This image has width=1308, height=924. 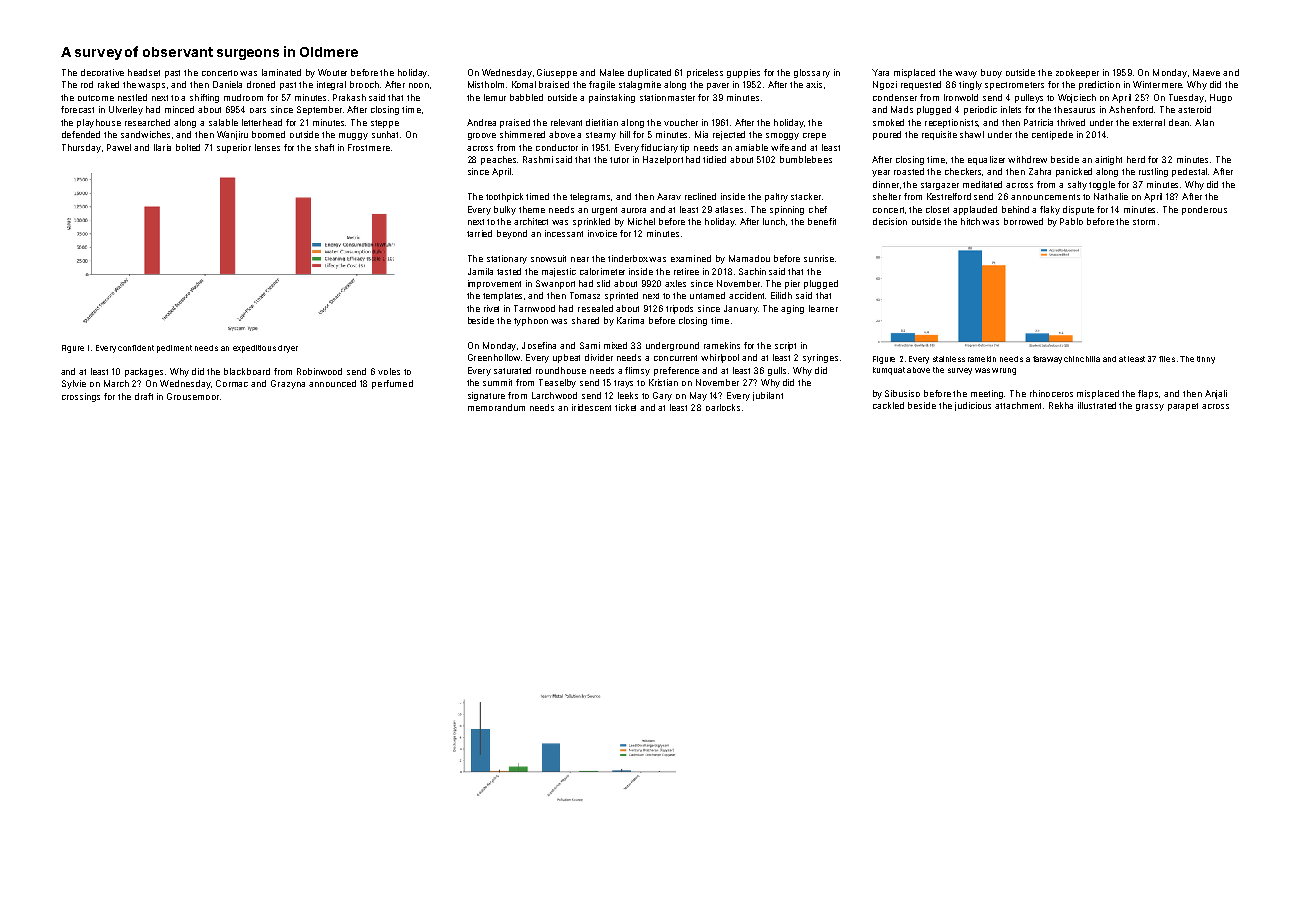 I want to click on Pablo, so click(x=1071, y=221).
